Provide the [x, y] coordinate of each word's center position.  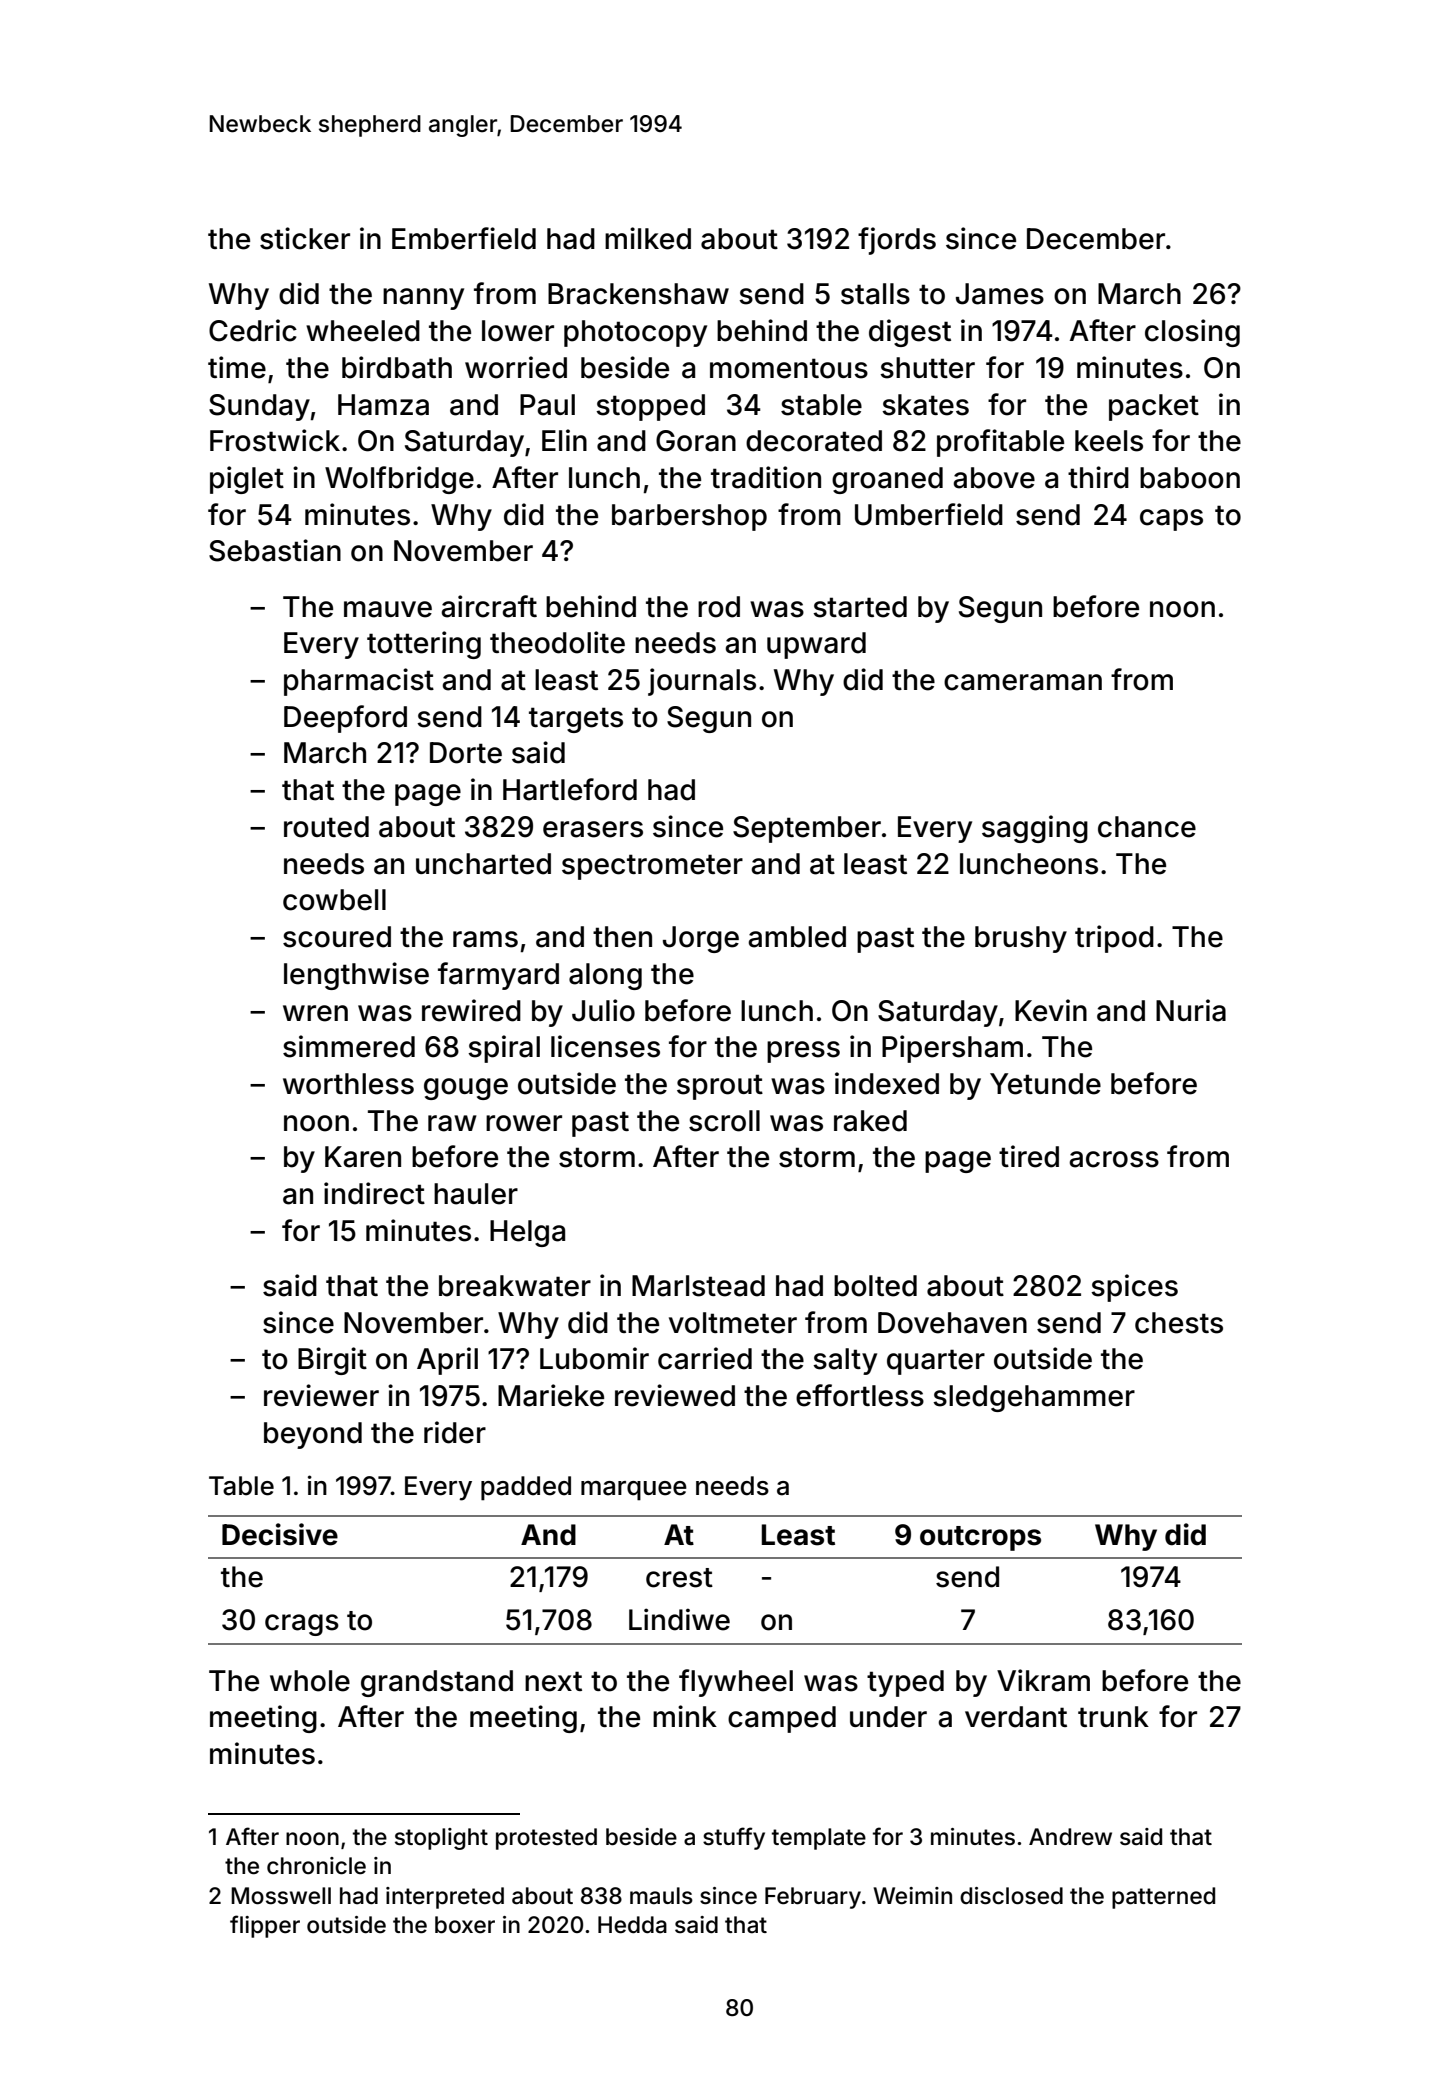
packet [1154, 407]
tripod [1114, 939]
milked [648, 238]
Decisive [280, 1534]
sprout [720, 1087]
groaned [887, 480]
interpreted [445, 1898]
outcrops [980, 1538]
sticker [305, 238]
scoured [337, 937]
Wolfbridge [399, 480]
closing [1192, 333]
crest [679, 1578]
